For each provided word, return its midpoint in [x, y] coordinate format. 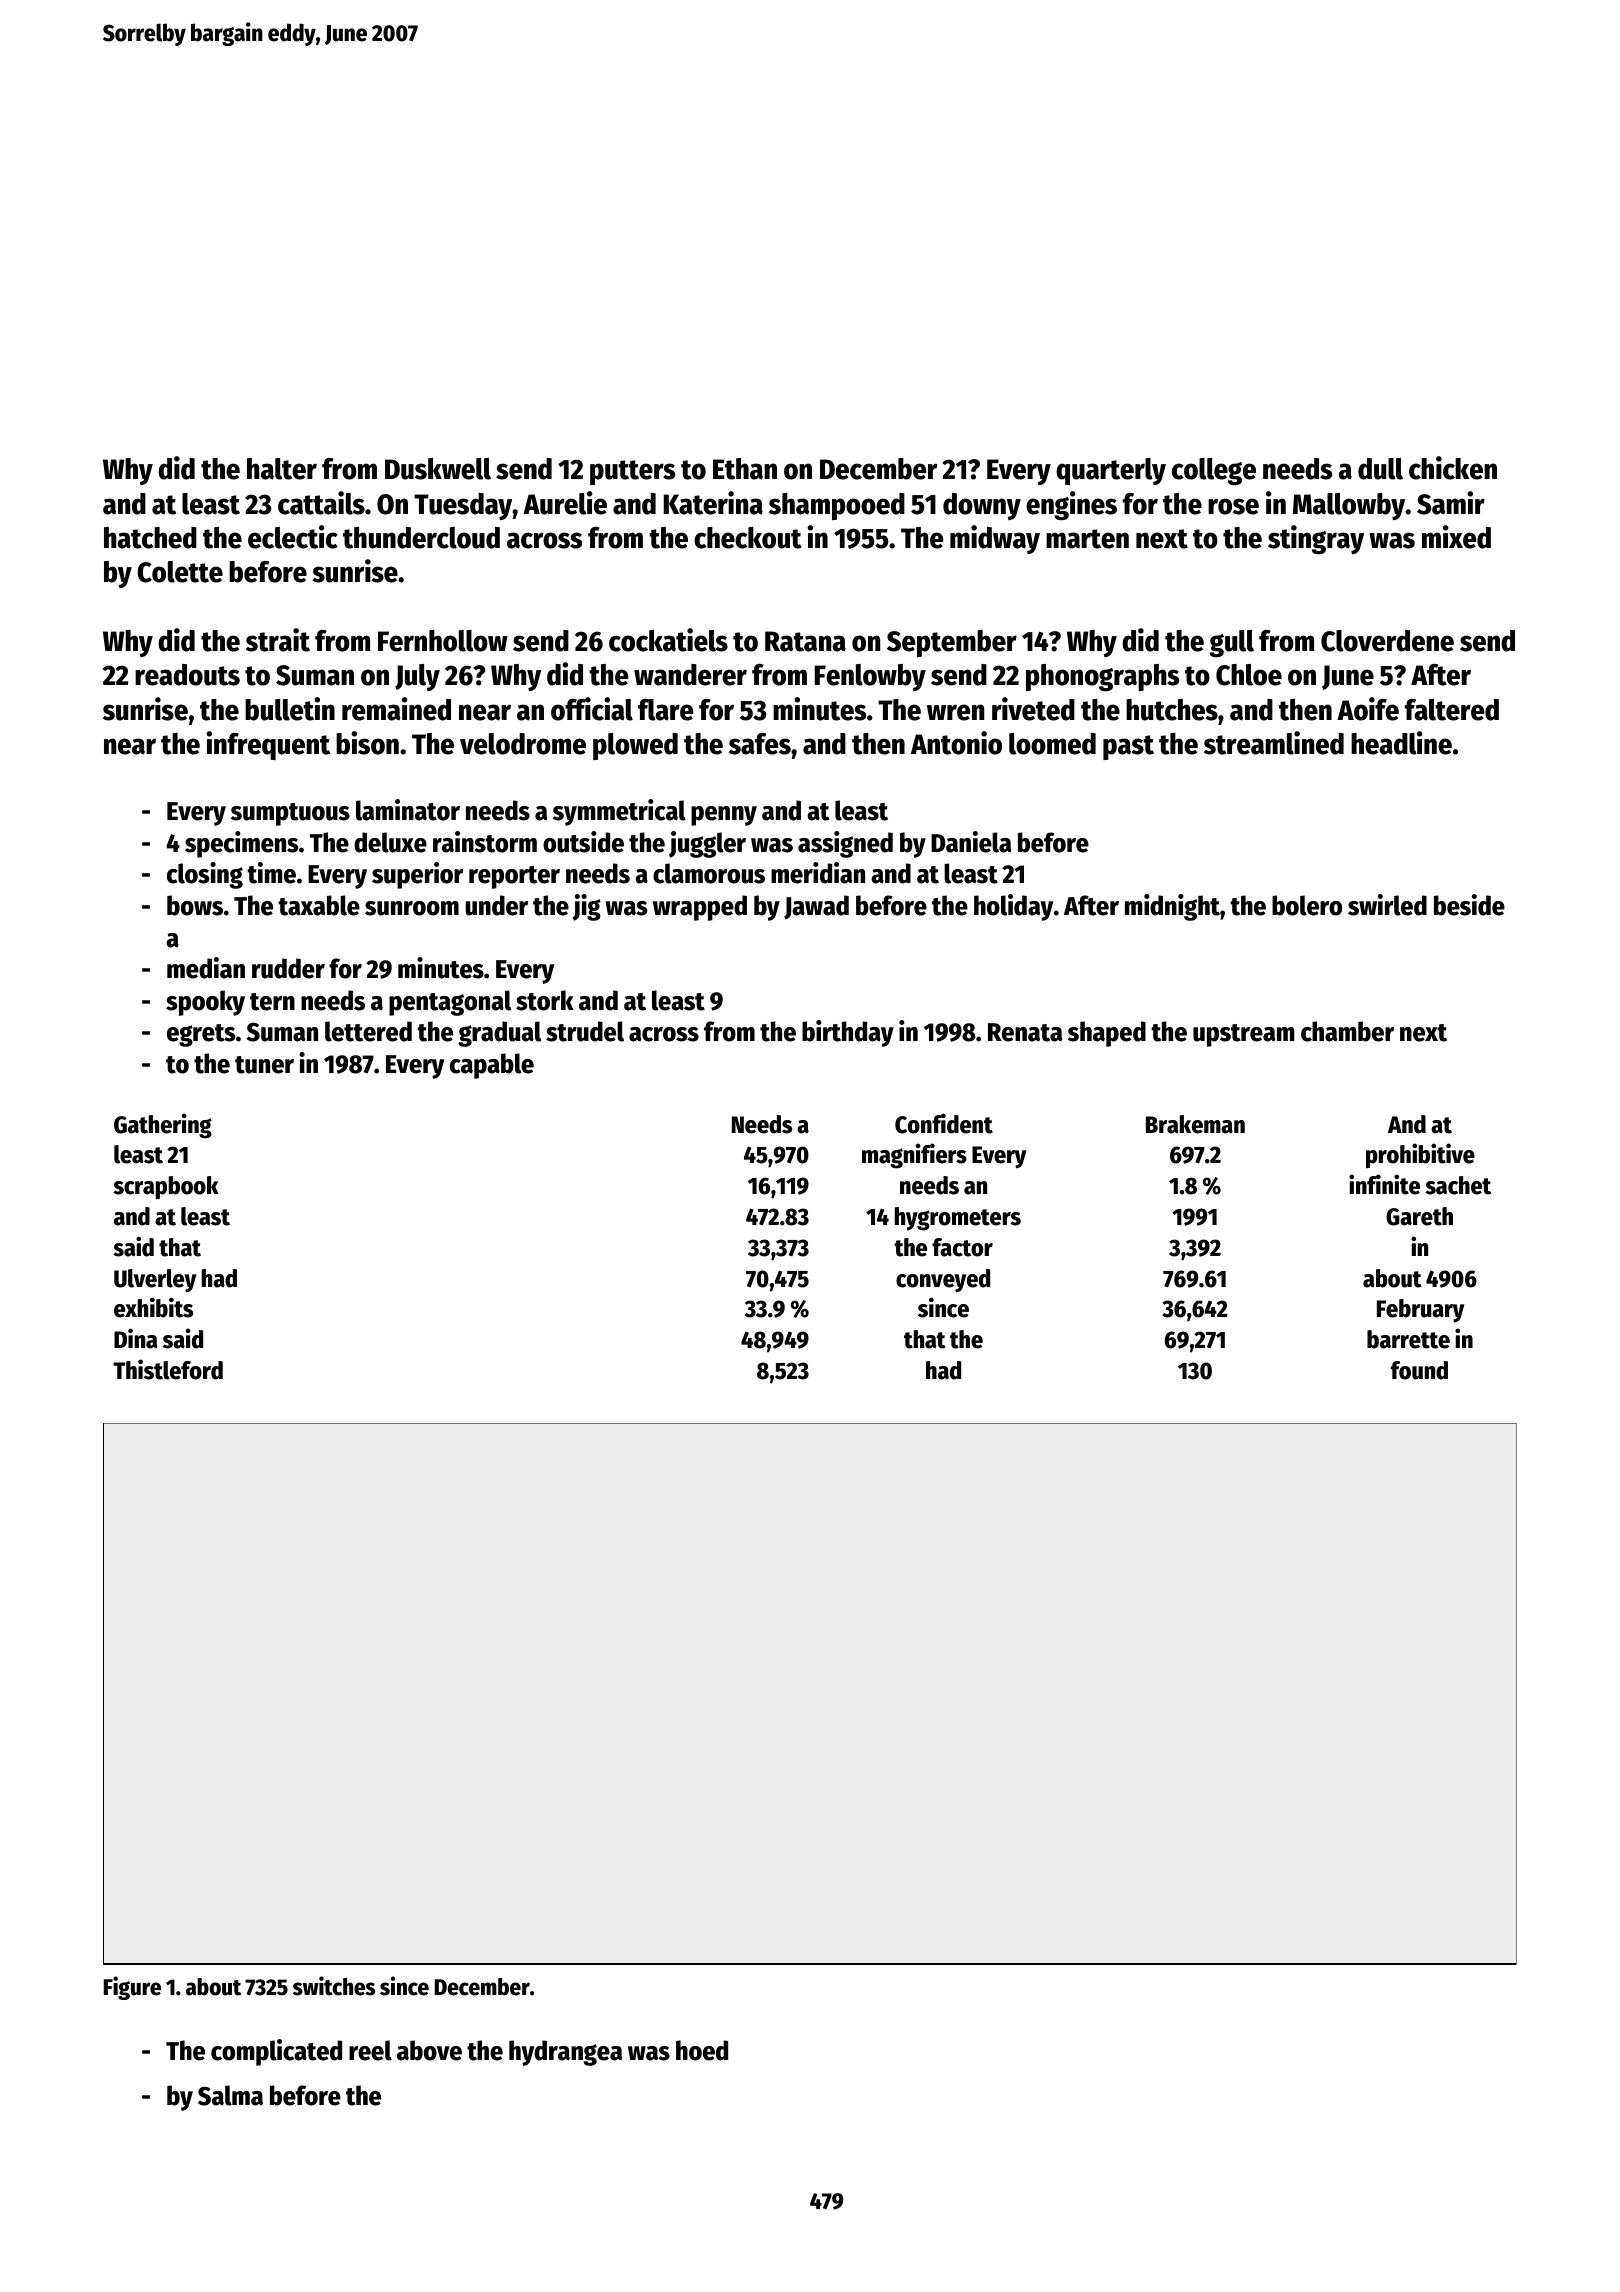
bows [195, 905]
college [1214, 471]
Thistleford [168, 1369]
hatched [150, 538]
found [1419, 1370]
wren [955, 712]
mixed [1456, 537]
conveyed [943, 1281]
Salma [230, 2095]
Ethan [745, 469]
